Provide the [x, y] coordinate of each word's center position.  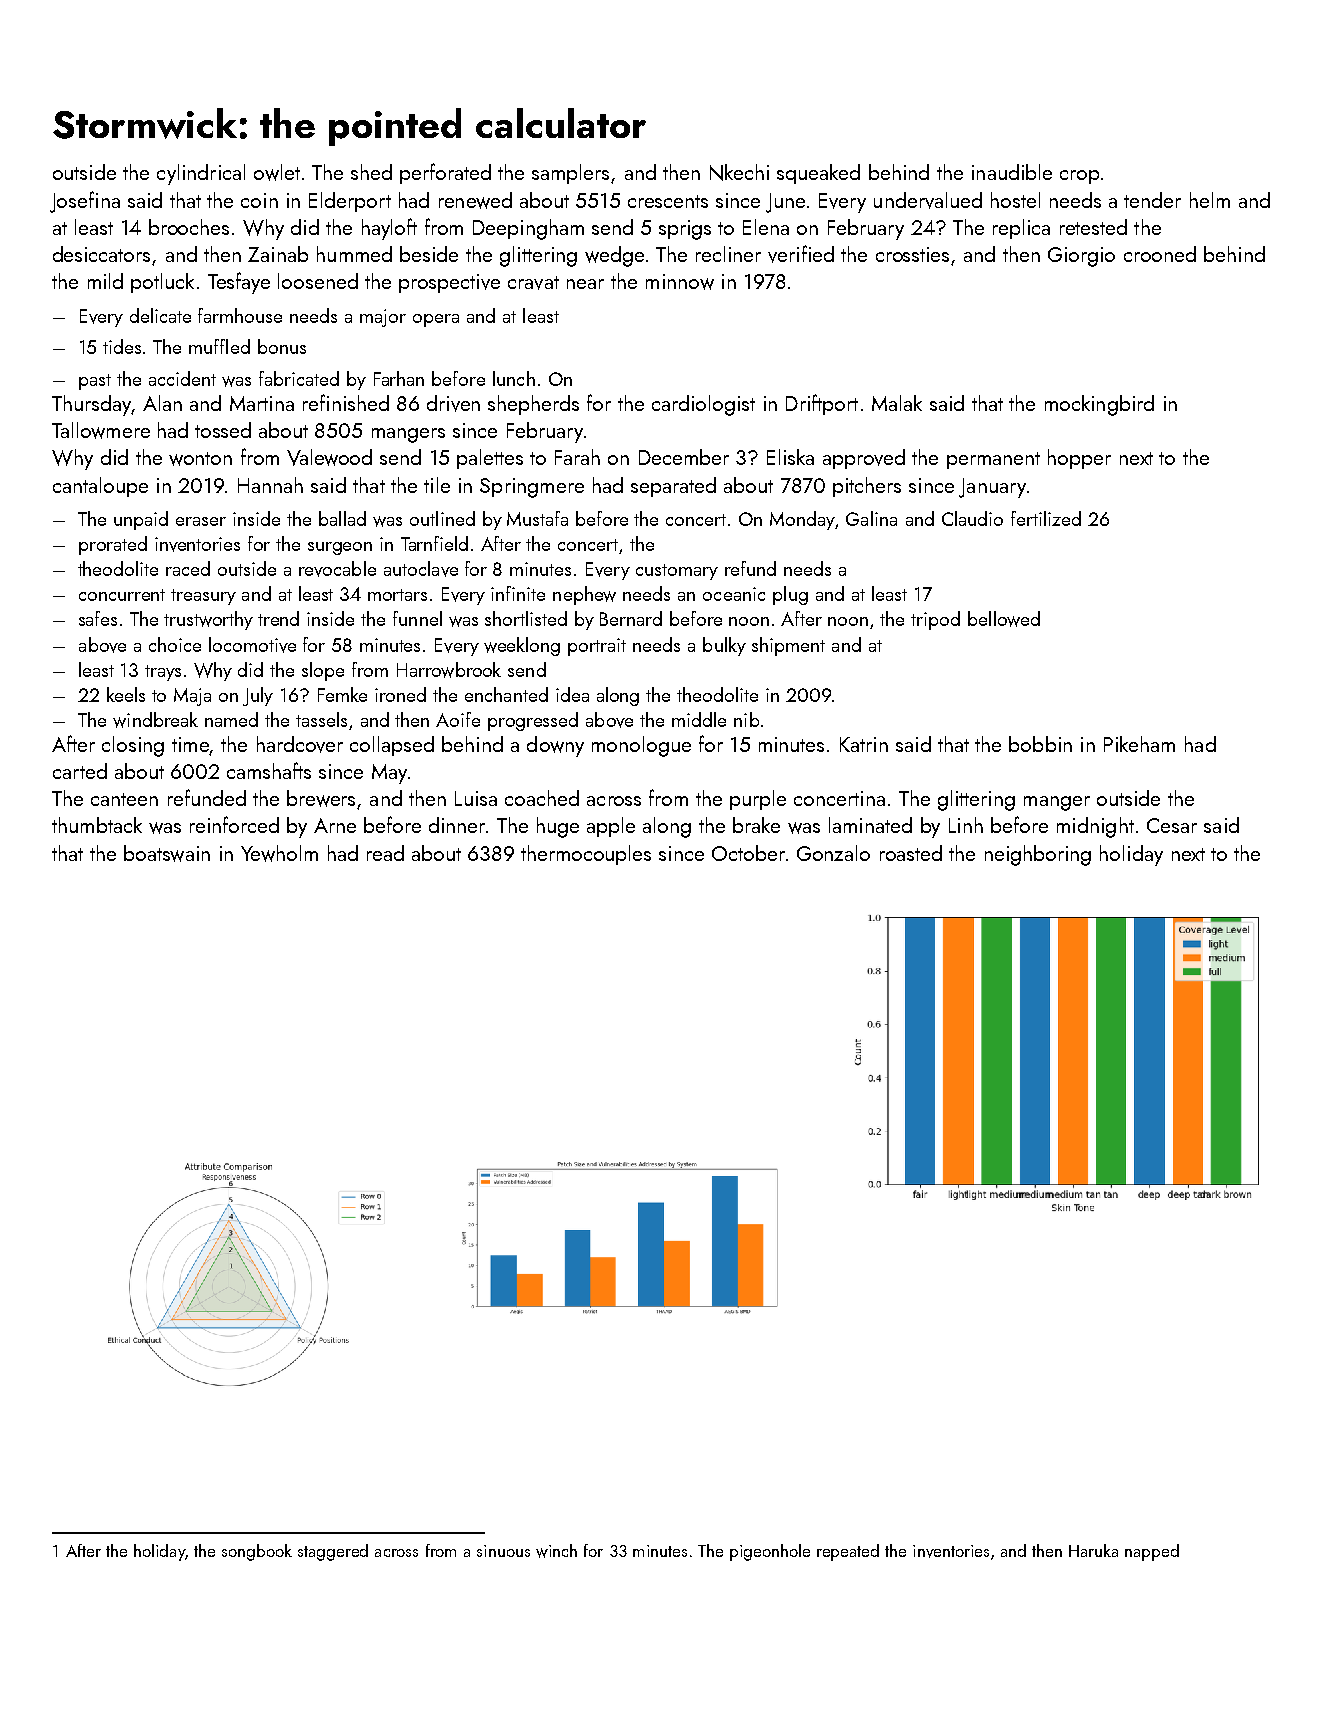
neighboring [1038, 855]
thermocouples [586, 855]
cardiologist [703, 405]
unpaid [141, 520]
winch [556, 1551]
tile [437, 485]
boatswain [167, 853]
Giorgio [1081, 257]
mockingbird [1099, 405]
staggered [333, 1552]
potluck [162, 283]
